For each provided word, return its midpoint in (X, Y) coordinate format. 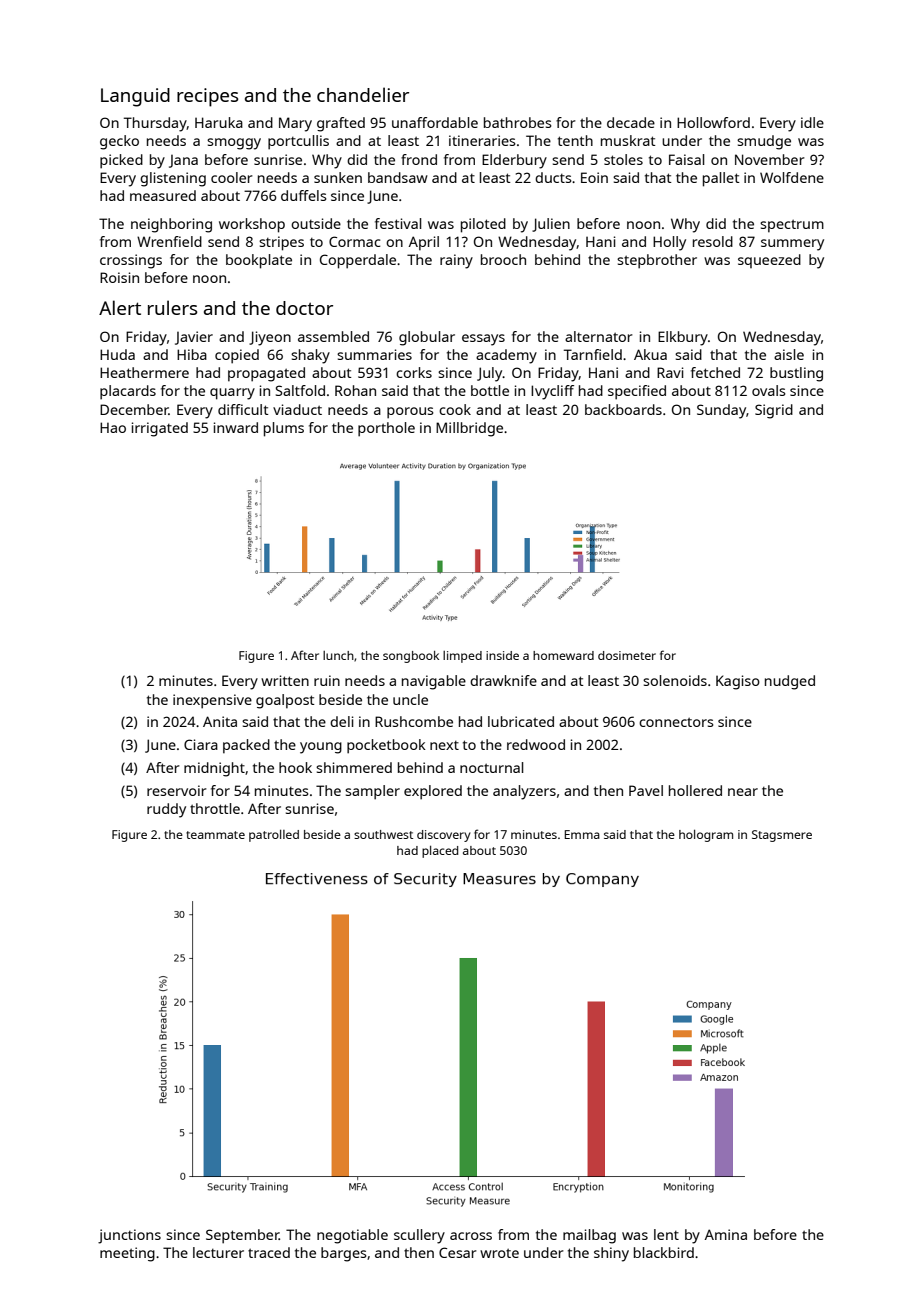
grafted (341, 124)
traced (269, 1252)
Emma (582, 834)
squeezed (769, 261)
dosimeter (627, 655)
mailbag (589, 1236)
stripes (281, 243)
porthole (386, 429)
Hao (113, 427)
